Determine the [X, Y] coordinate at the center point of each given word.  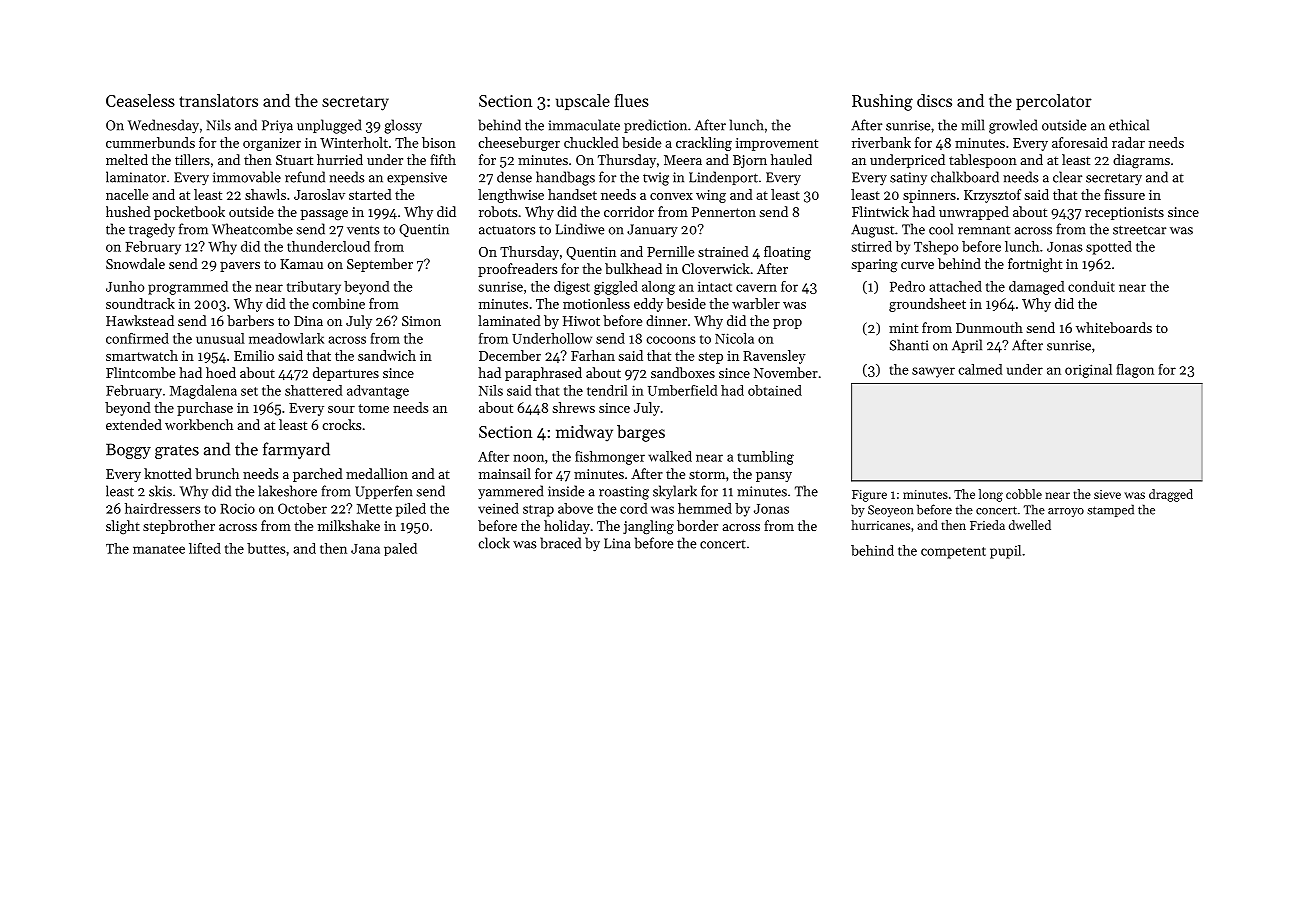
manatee [159, 549]
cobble [1024, 494]
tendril [607, 390]
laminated [509, 320]
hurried [340, 159]
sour [341, 409]
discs [934, 100]
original [1088, 371]
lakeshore [287, 491]
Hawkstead [140, 320]
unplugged [329, 126]
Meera [683, 160]
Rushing [882, 102]
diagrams [1141, 161]
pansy [774, 477]
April [967, 346]
